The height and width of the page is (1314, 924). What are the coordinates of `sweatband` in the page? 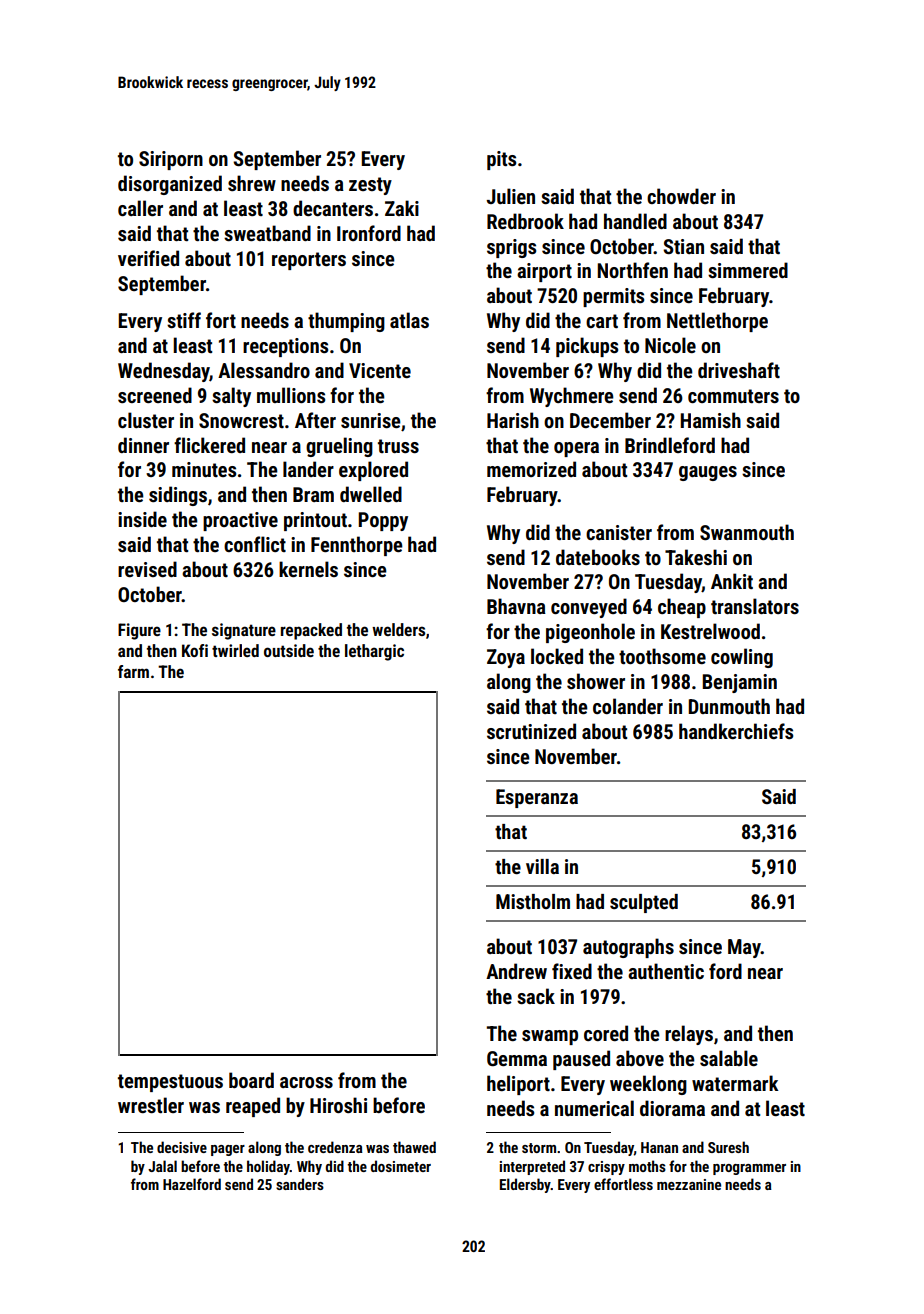 It's located at (267, 233).
